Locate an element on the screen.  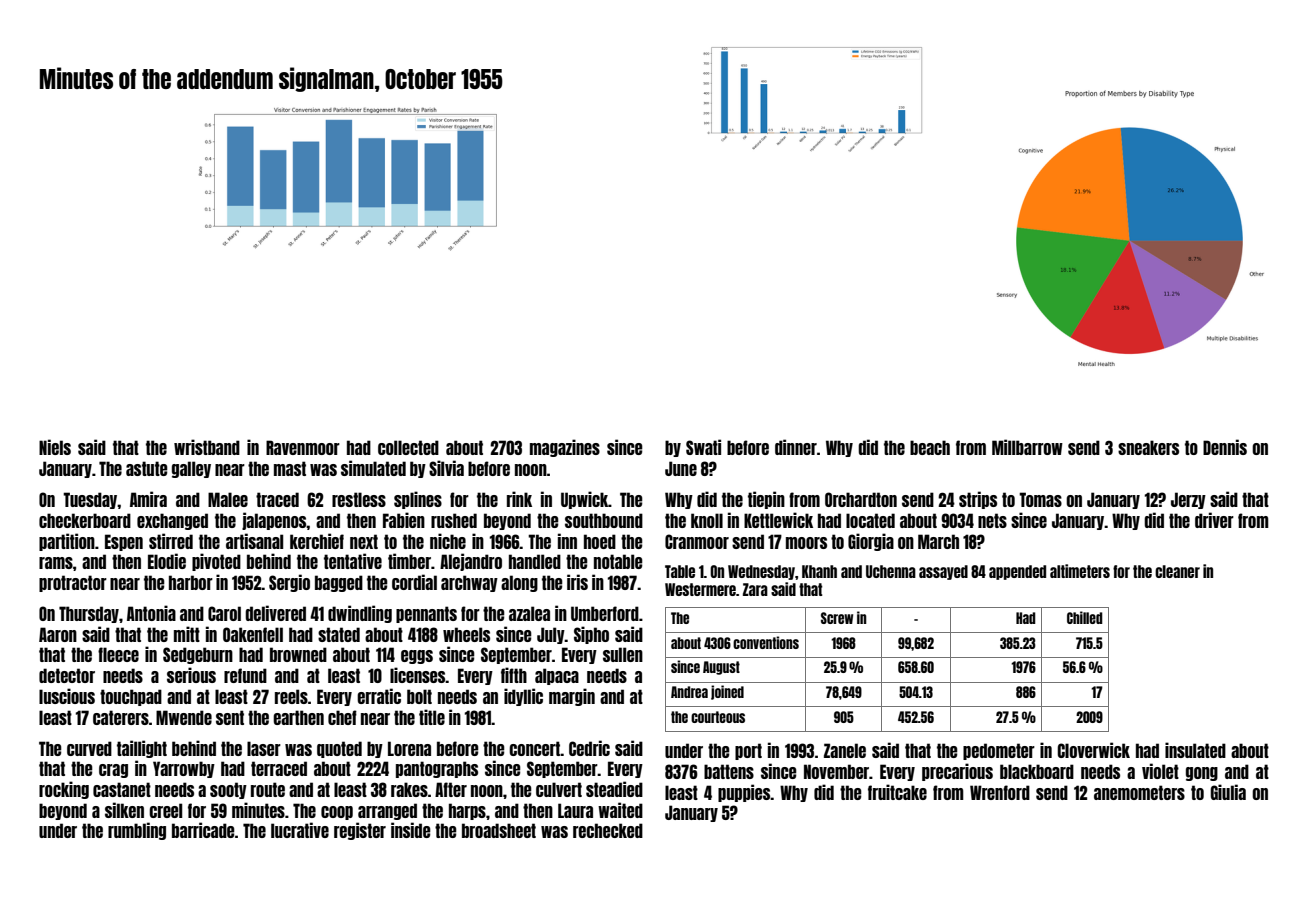
Umberford is located at coordinates (605, 613).
